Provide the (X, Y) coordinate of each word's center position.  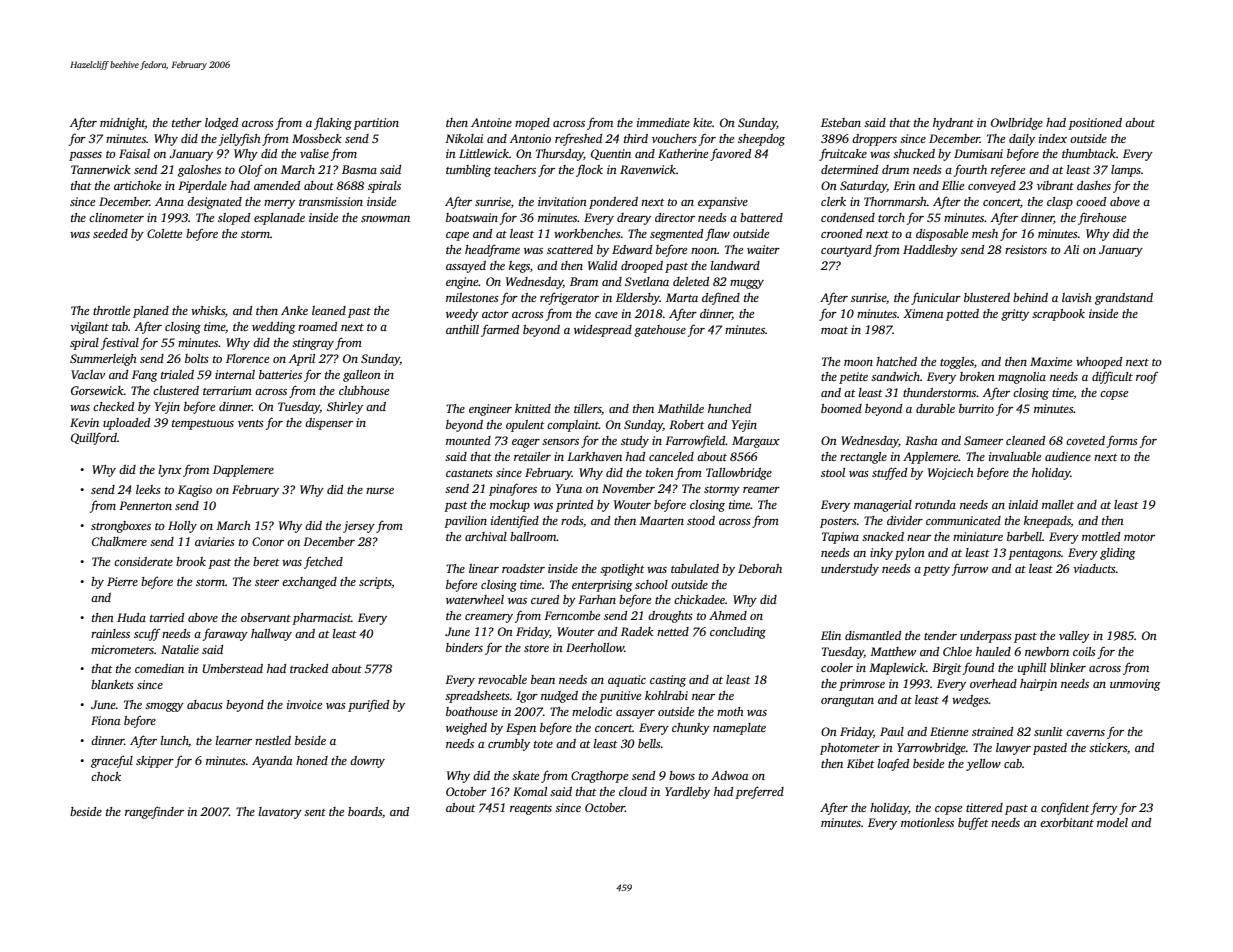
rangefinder (154, 812)
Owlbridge (1017, 124)
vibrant (1055, 185)
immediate (663, 122)
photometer (850, 749)
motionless (927, 822)
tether (187, 122)
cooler (837, 667)
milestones (472, 297)
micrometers (122, 649)
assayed (466, 267)
